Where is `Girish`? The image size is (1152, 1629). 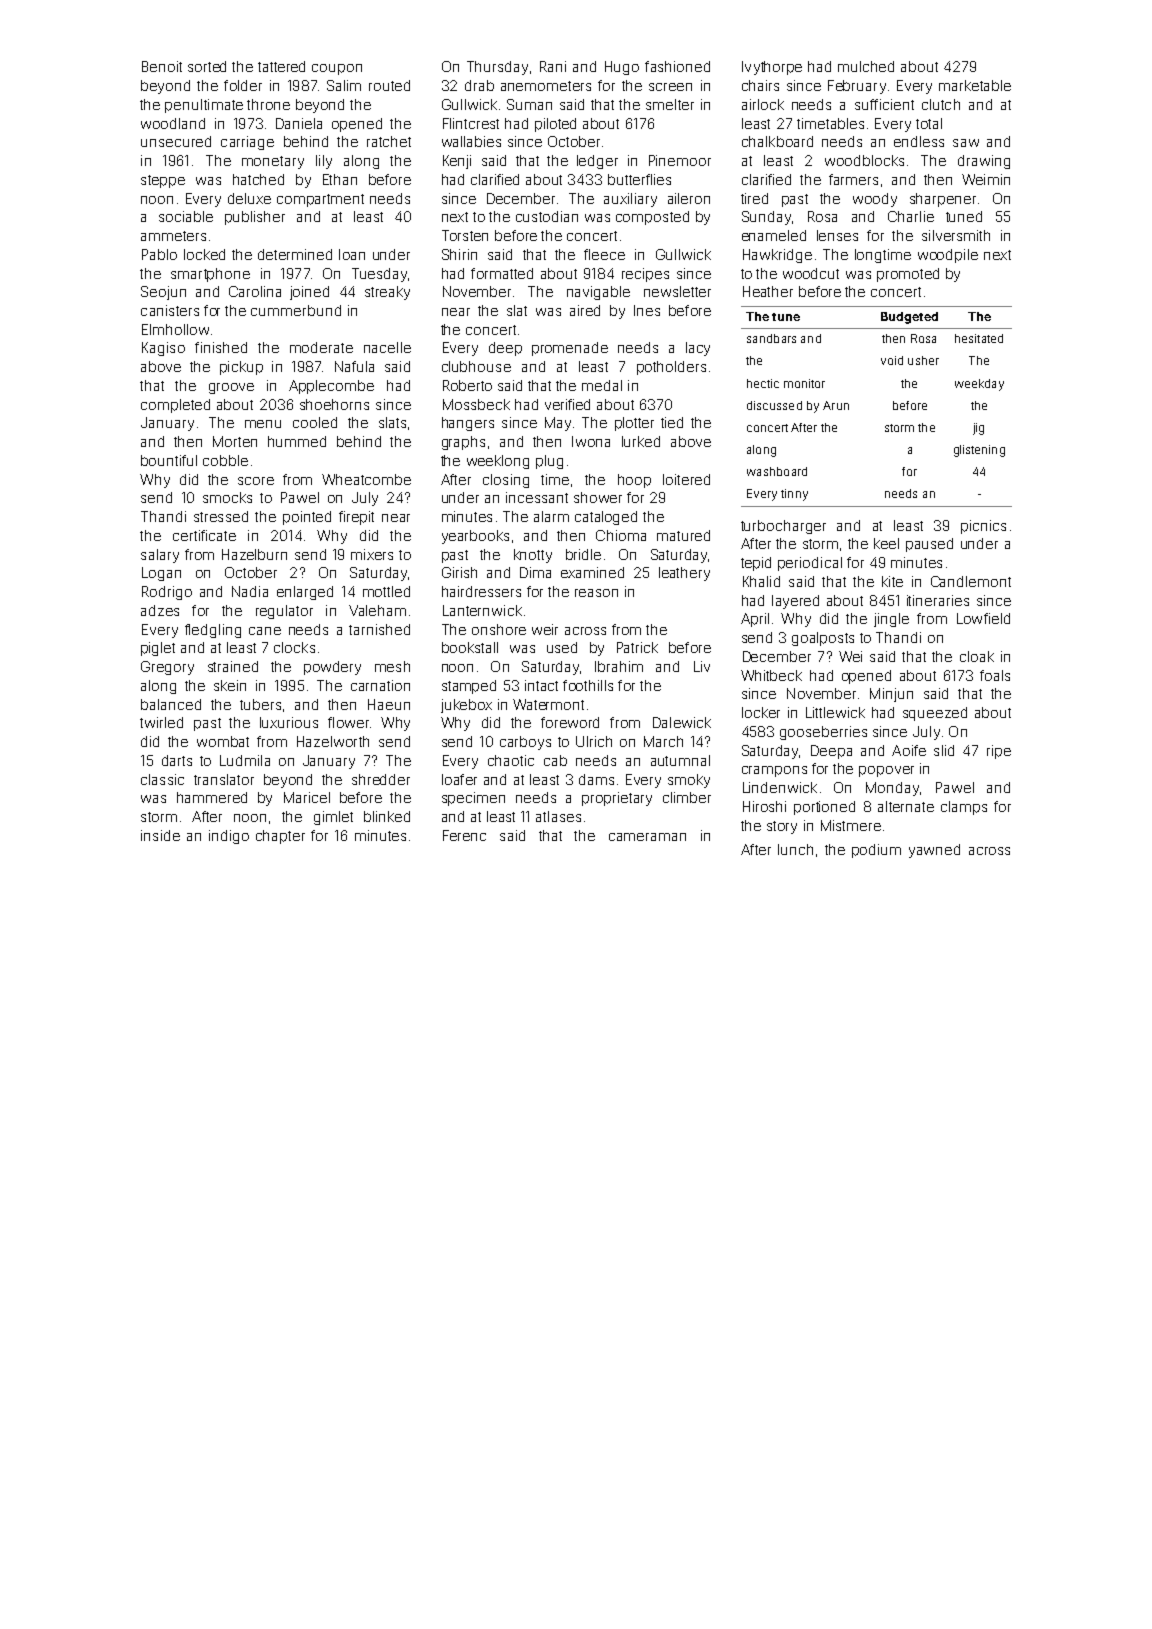
Girish is located at coordinates (459, 572).
